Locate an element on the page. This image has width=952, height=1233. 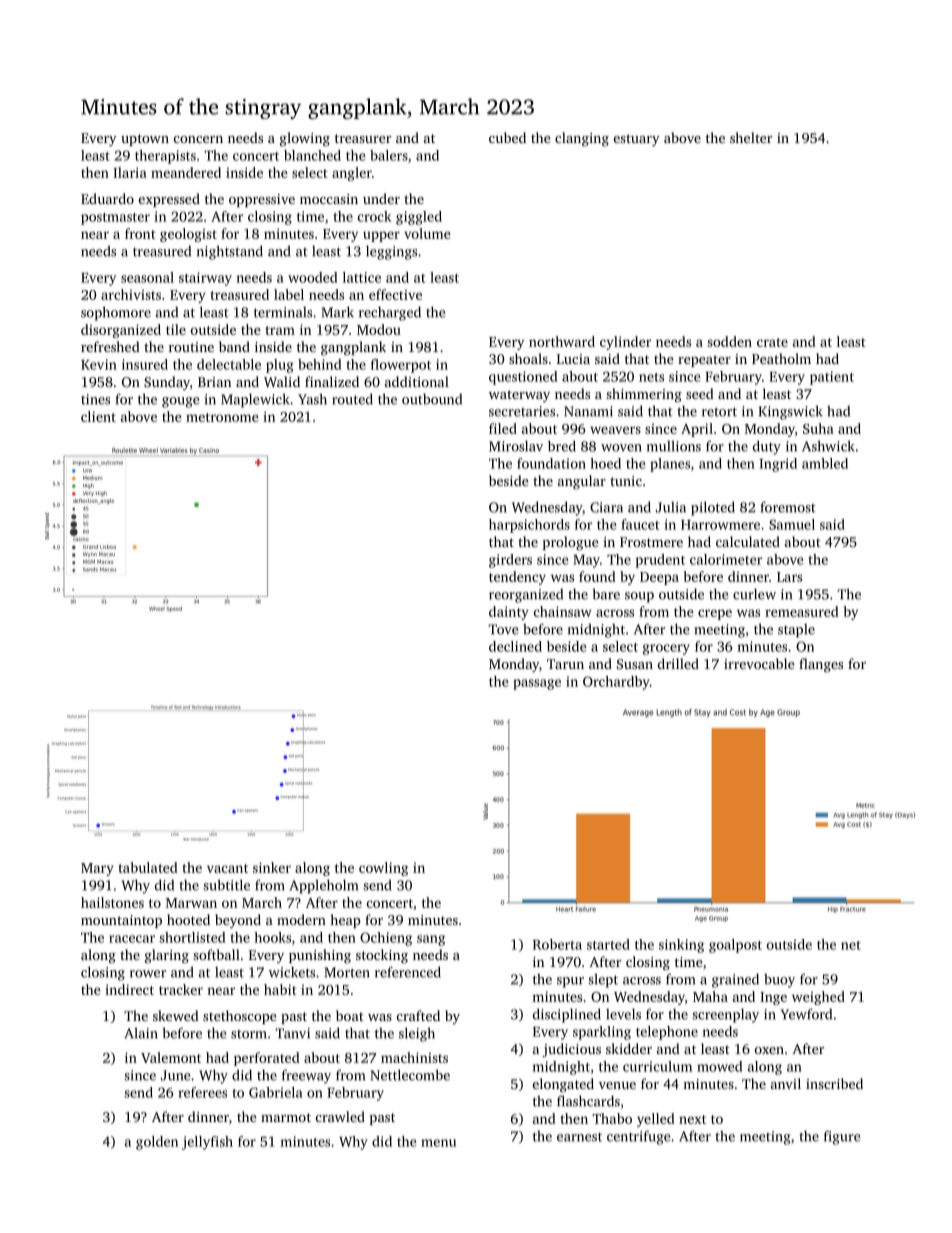
uptown is located at coordinates (145, 140).
